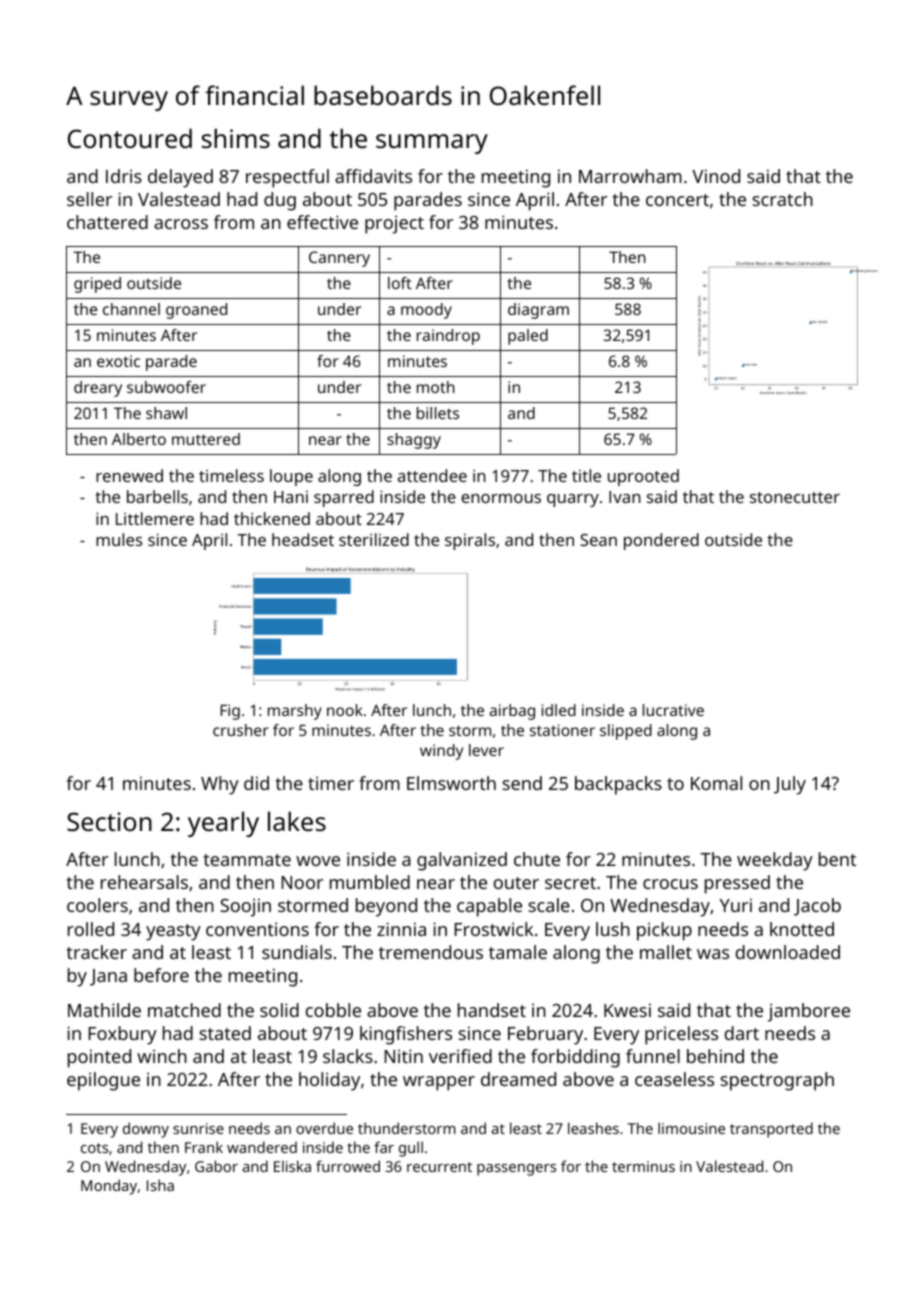  I want to click on Contoured, so click(130, 138).
